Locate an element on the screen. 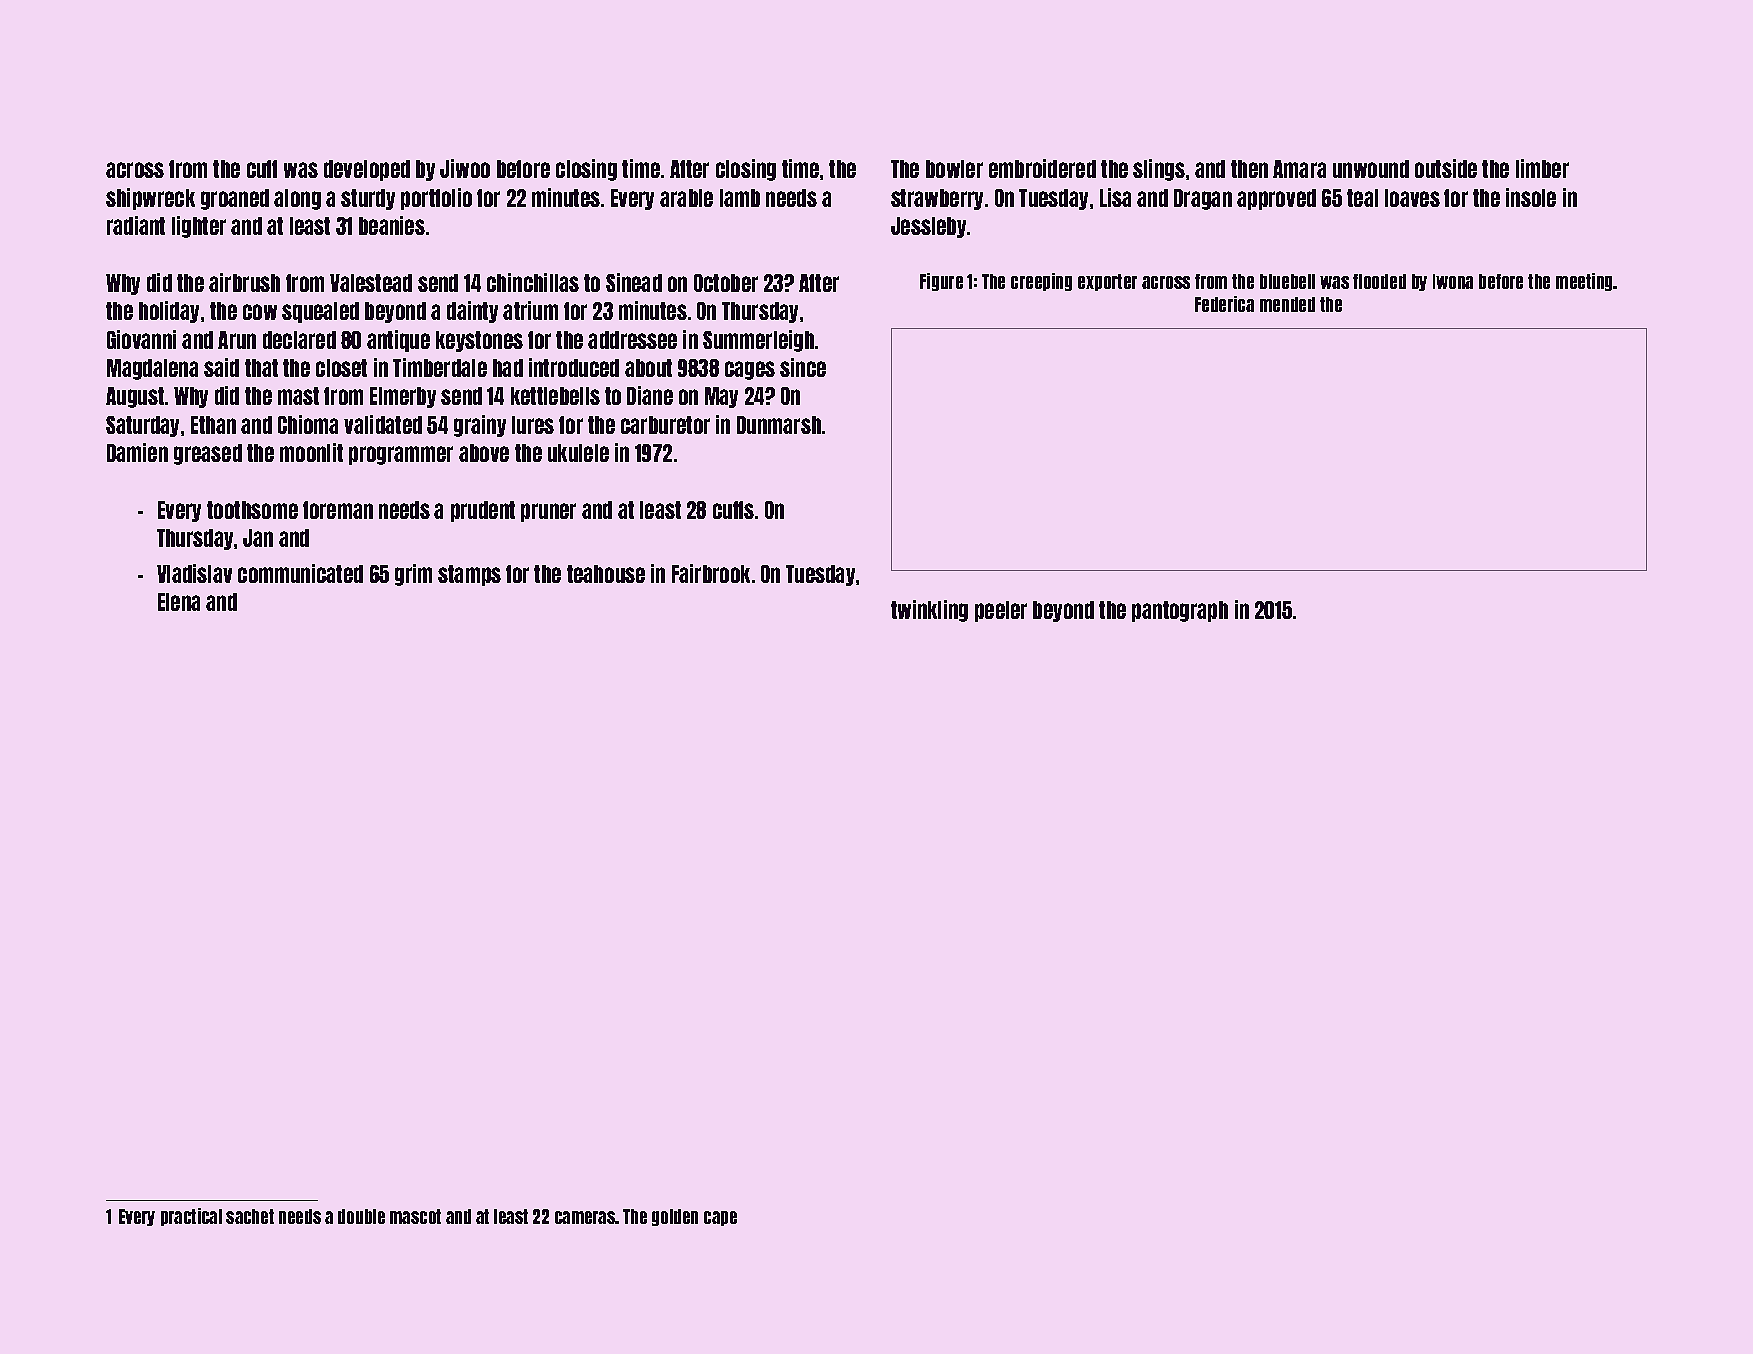 This screenshot has height=1354, width=1753. developed is located at coordinates (367, 170).
